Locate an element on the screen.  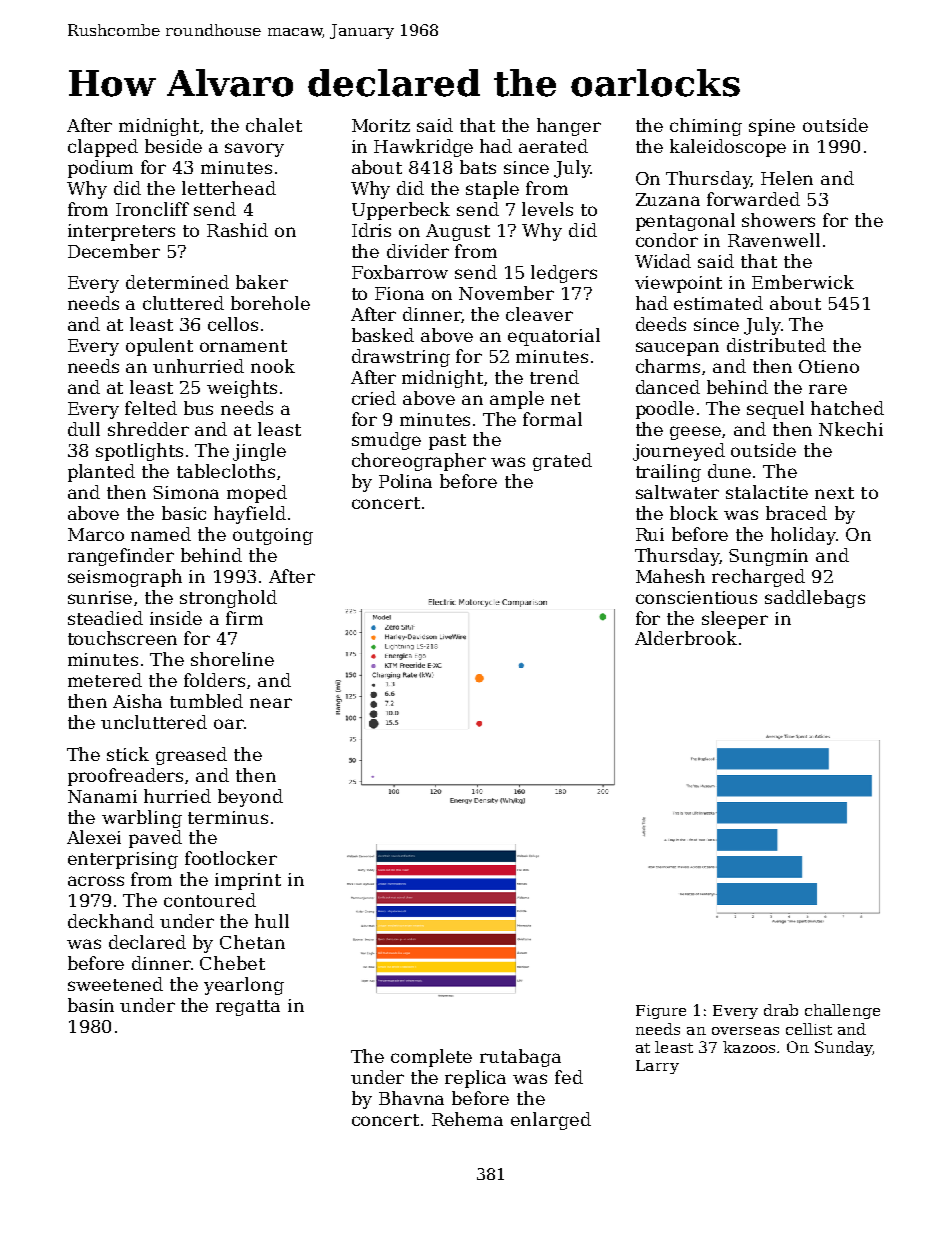
sunrise is located at coordinates (100, 597).
